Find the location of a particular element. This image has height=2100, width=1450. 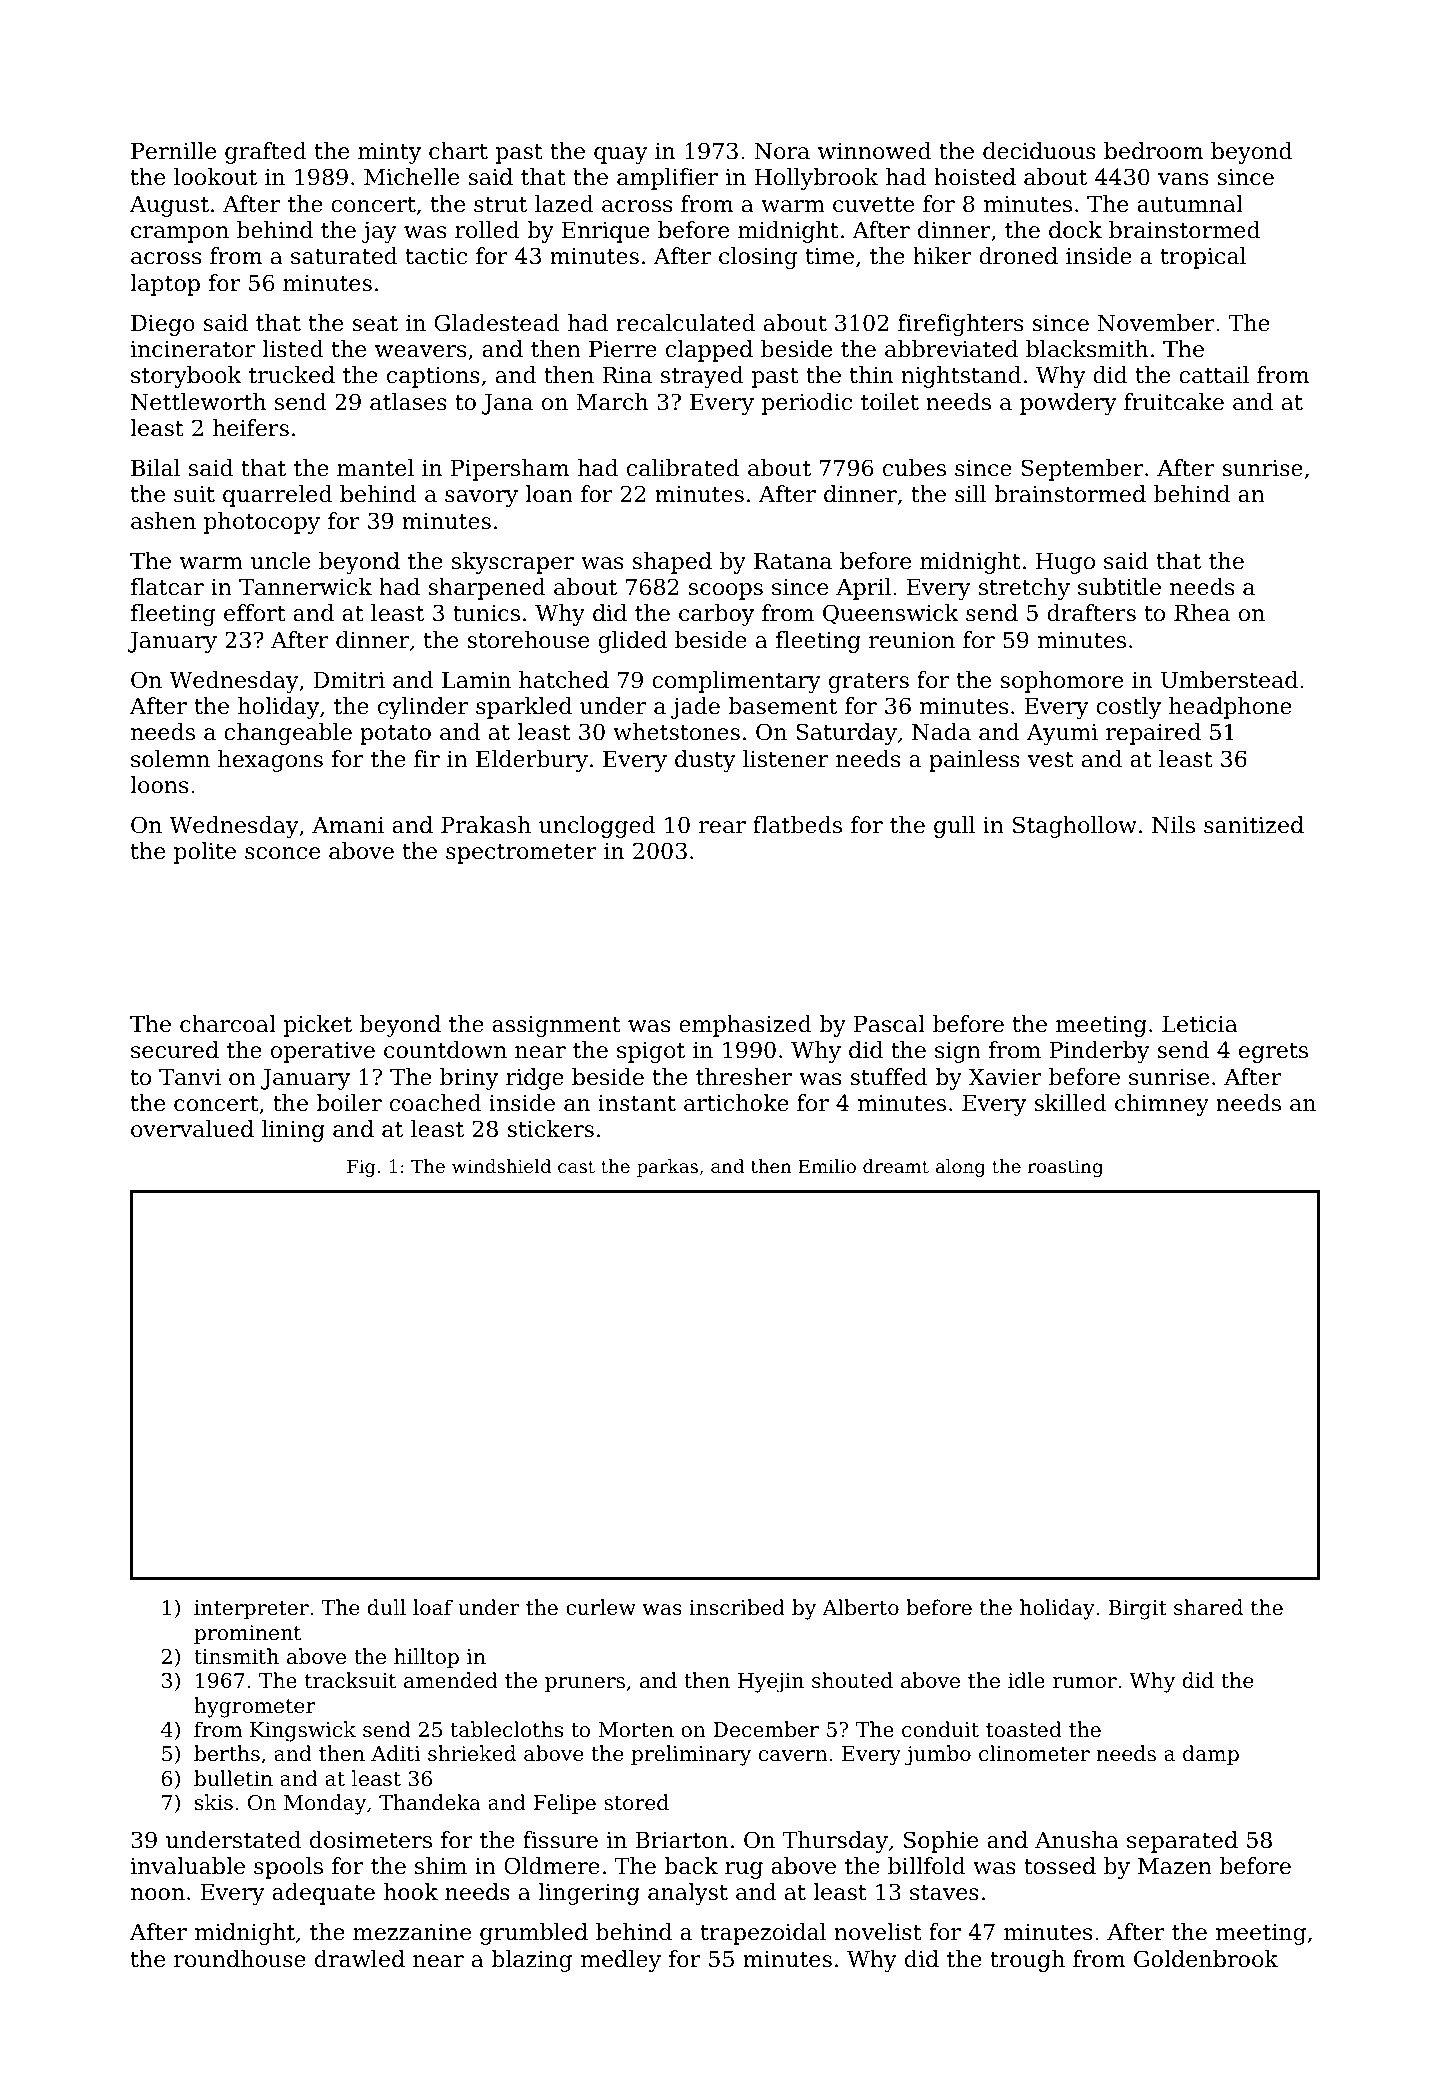

egrets is located at coordinates (1273, 1053).
